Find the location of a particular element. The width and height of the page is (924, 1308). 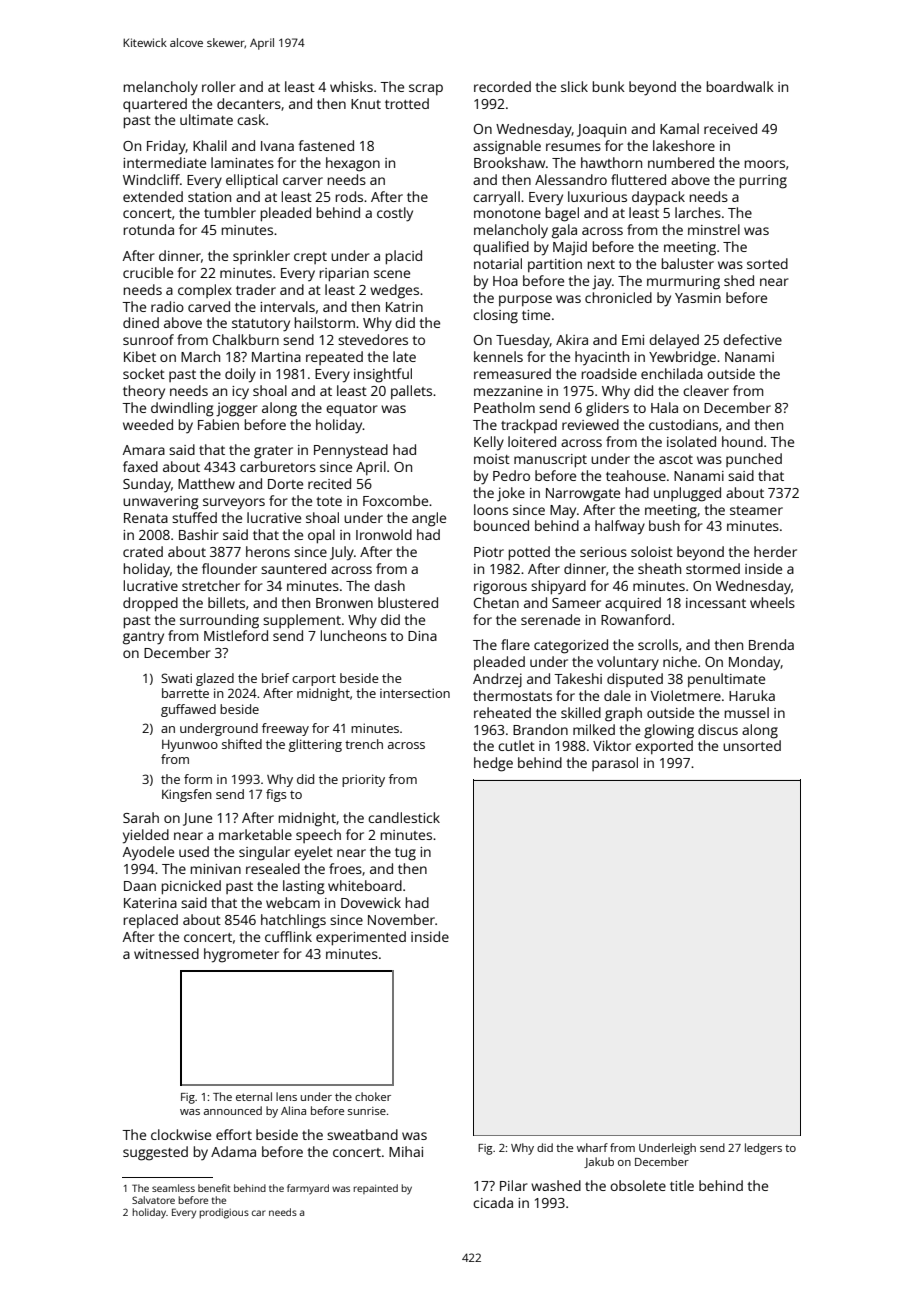

steamer is located at coordinates (756, 510).
